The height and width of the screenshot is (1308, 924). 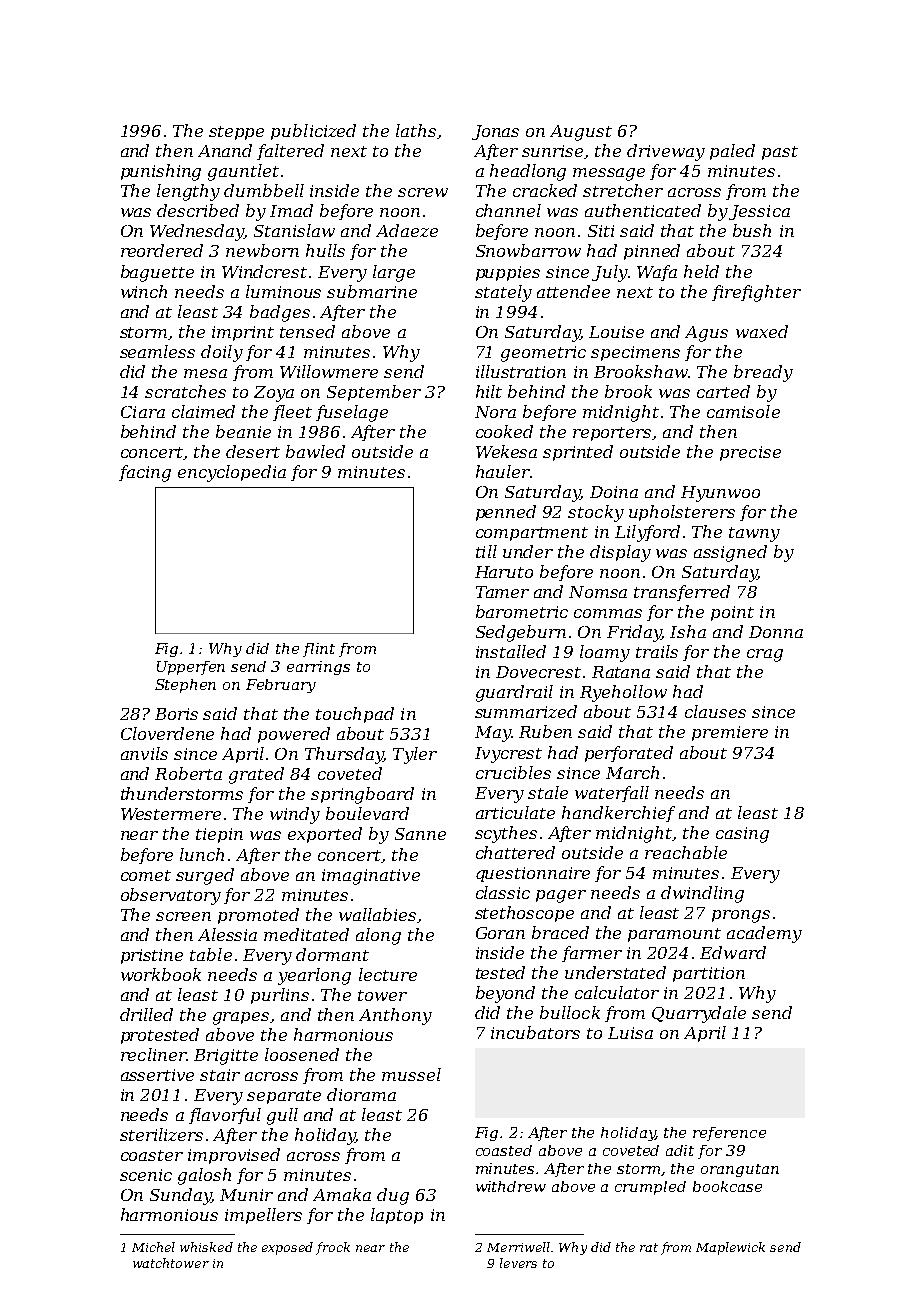 What do you see at coordinates (161, 1134) in the screenshot?
I see `sterilizers` at bounding box center [161, 1134].
